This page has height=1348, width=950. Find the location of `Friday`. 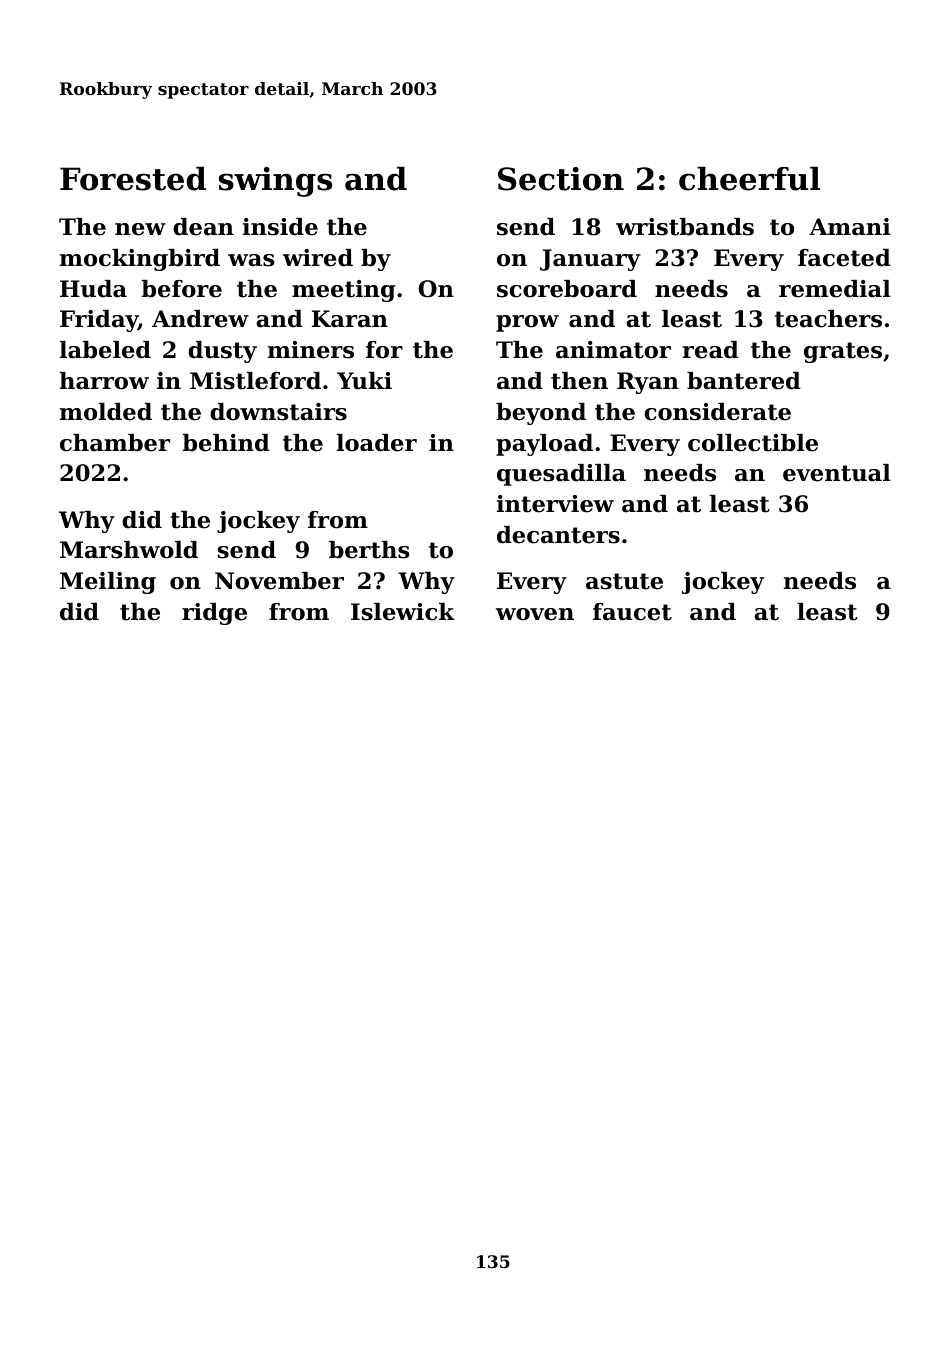

Friday is located at coordinates (99, 321).
